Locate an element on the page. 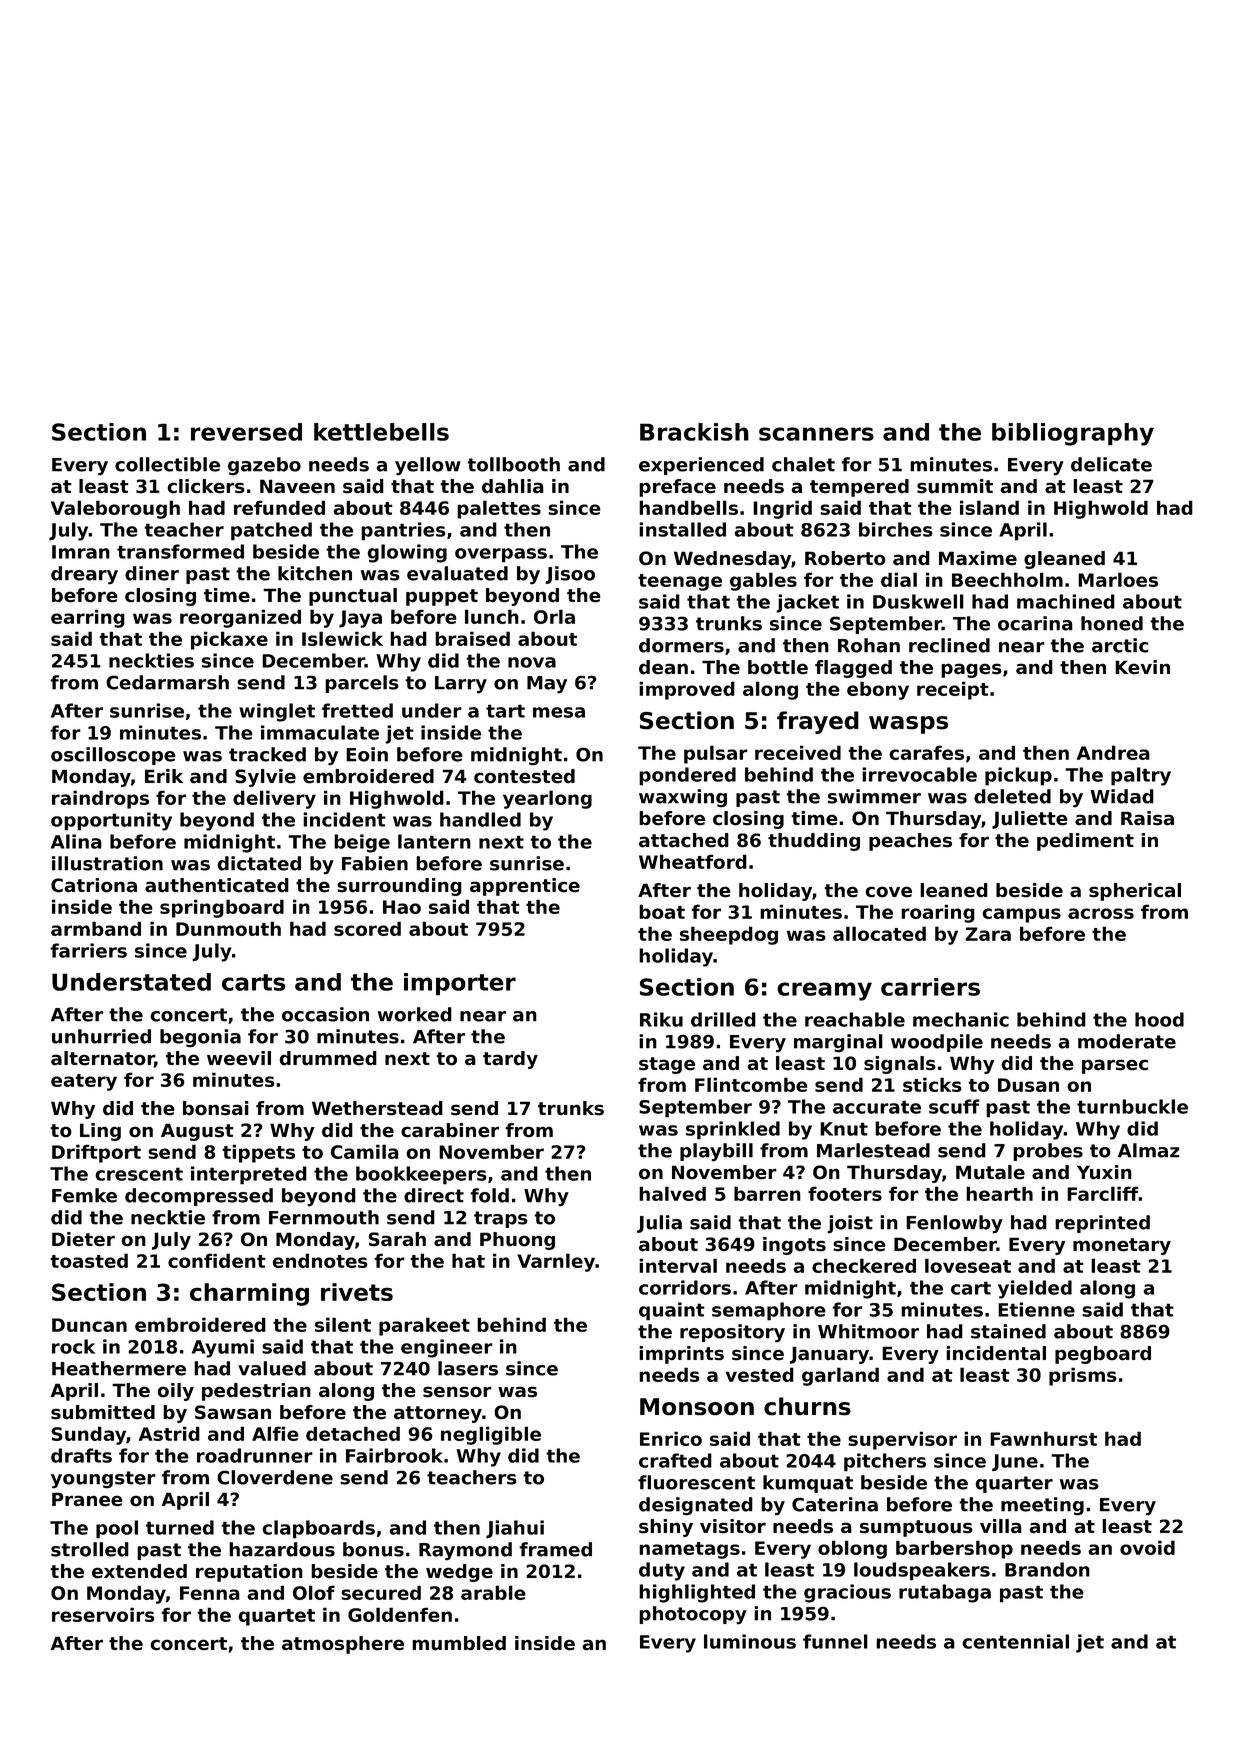  reversed is located at coordinates (246, 432).
